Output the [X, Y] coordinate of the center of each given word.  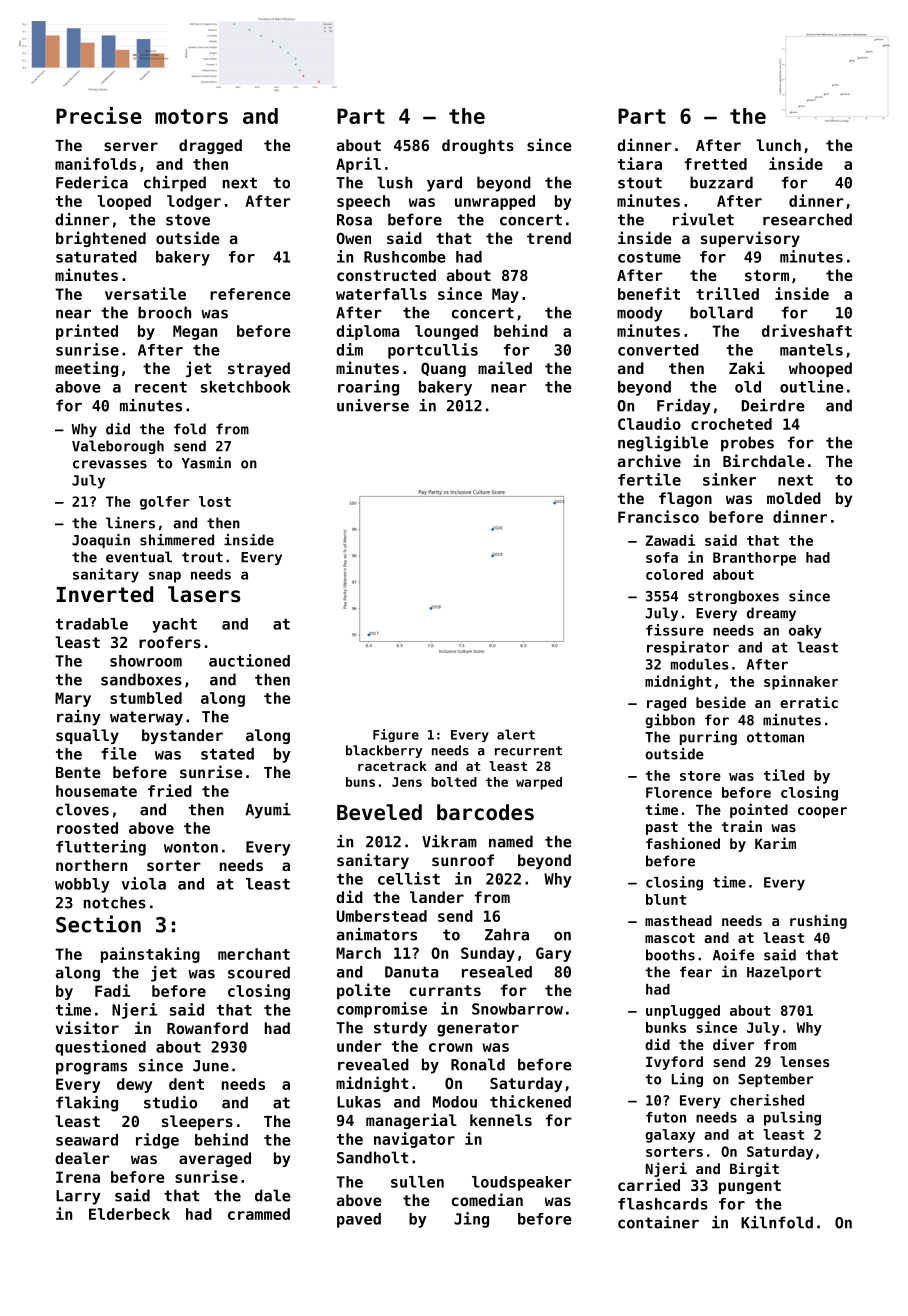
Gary [553, 954]
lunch [778, 145]
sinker [729, 479]
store [700, 776]
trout [202, 557]
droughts [478, 146]
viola [144, 883]
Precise [99, 115]
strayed [259, 369]
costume [649, 257]
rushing [818, 921]
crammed [259, 1214]
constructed [386, 275]
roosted [87, 828]
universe [373, 405]
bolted [454, 782]
